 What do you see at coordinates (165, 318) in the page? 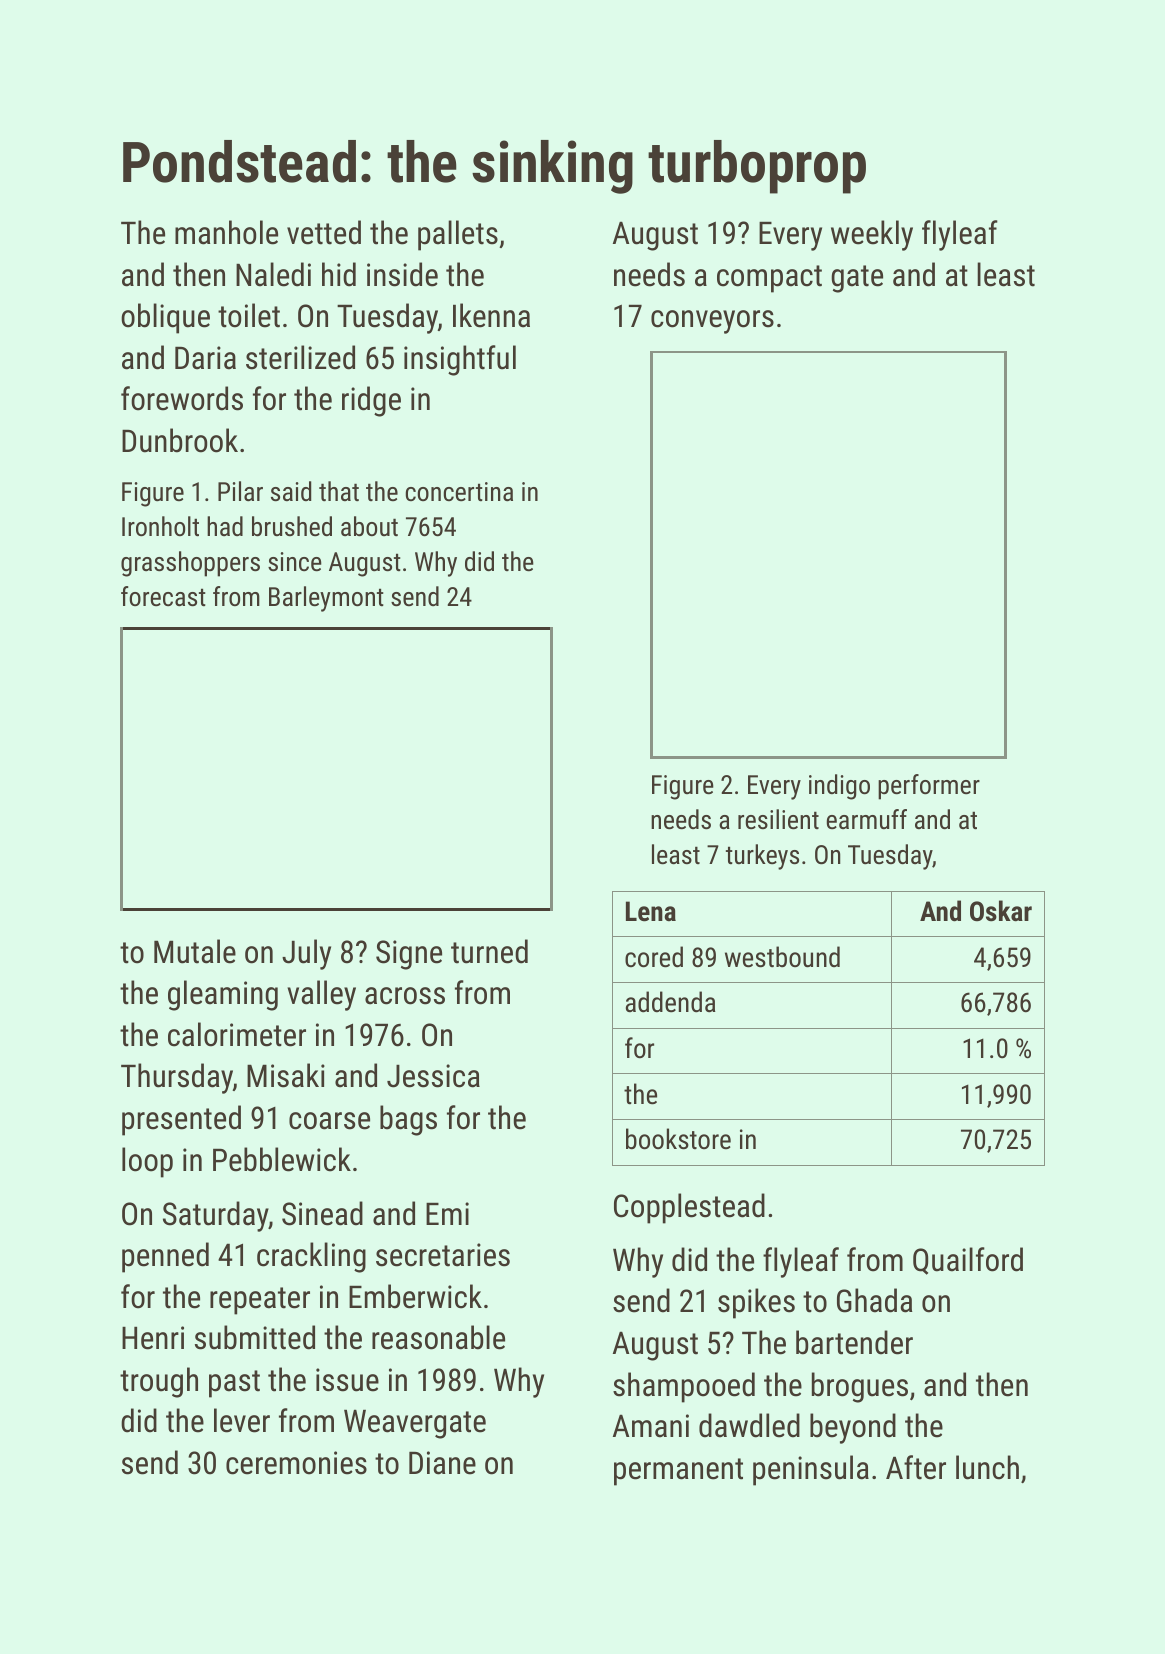
I see `oblique` at bounding box center [165, 318].
